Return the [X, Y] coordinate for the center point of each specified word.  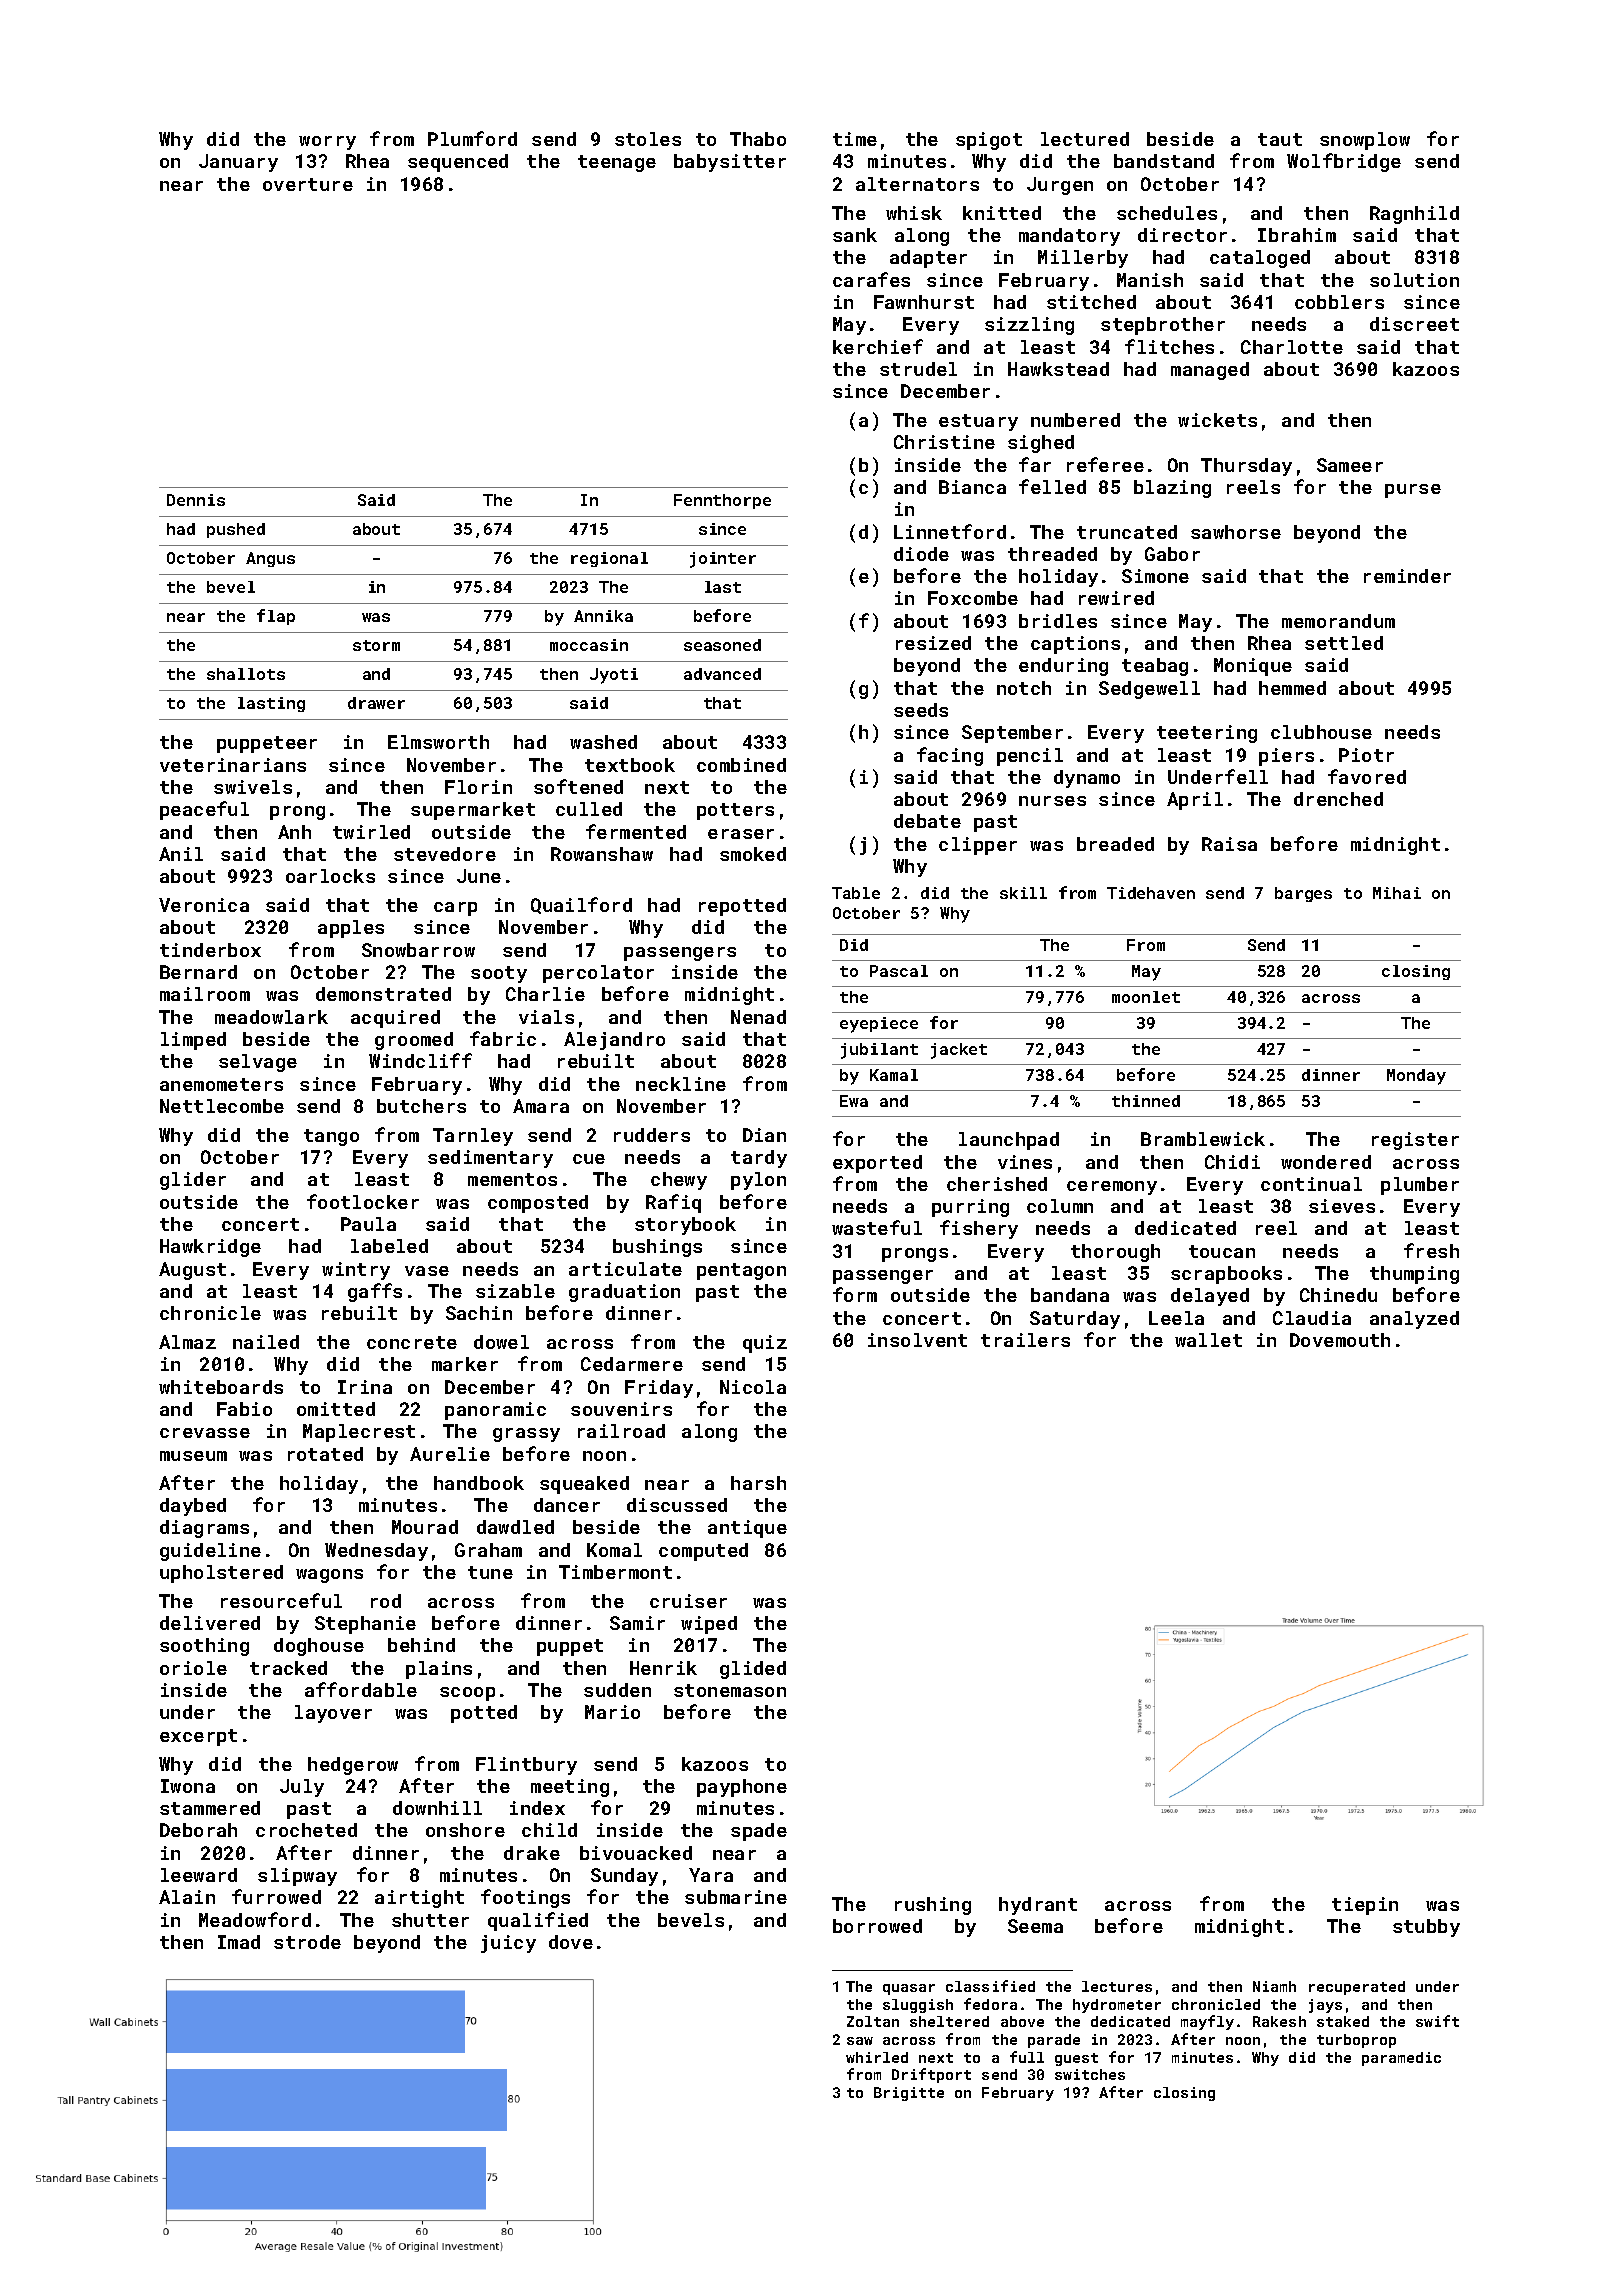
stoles [648, 139]
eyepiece [879, 1025]
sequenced [458, 163]
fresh [1431, 1250]
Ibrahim [1297, 235]
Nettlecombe [222, 1106]
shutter [430, 1920]
